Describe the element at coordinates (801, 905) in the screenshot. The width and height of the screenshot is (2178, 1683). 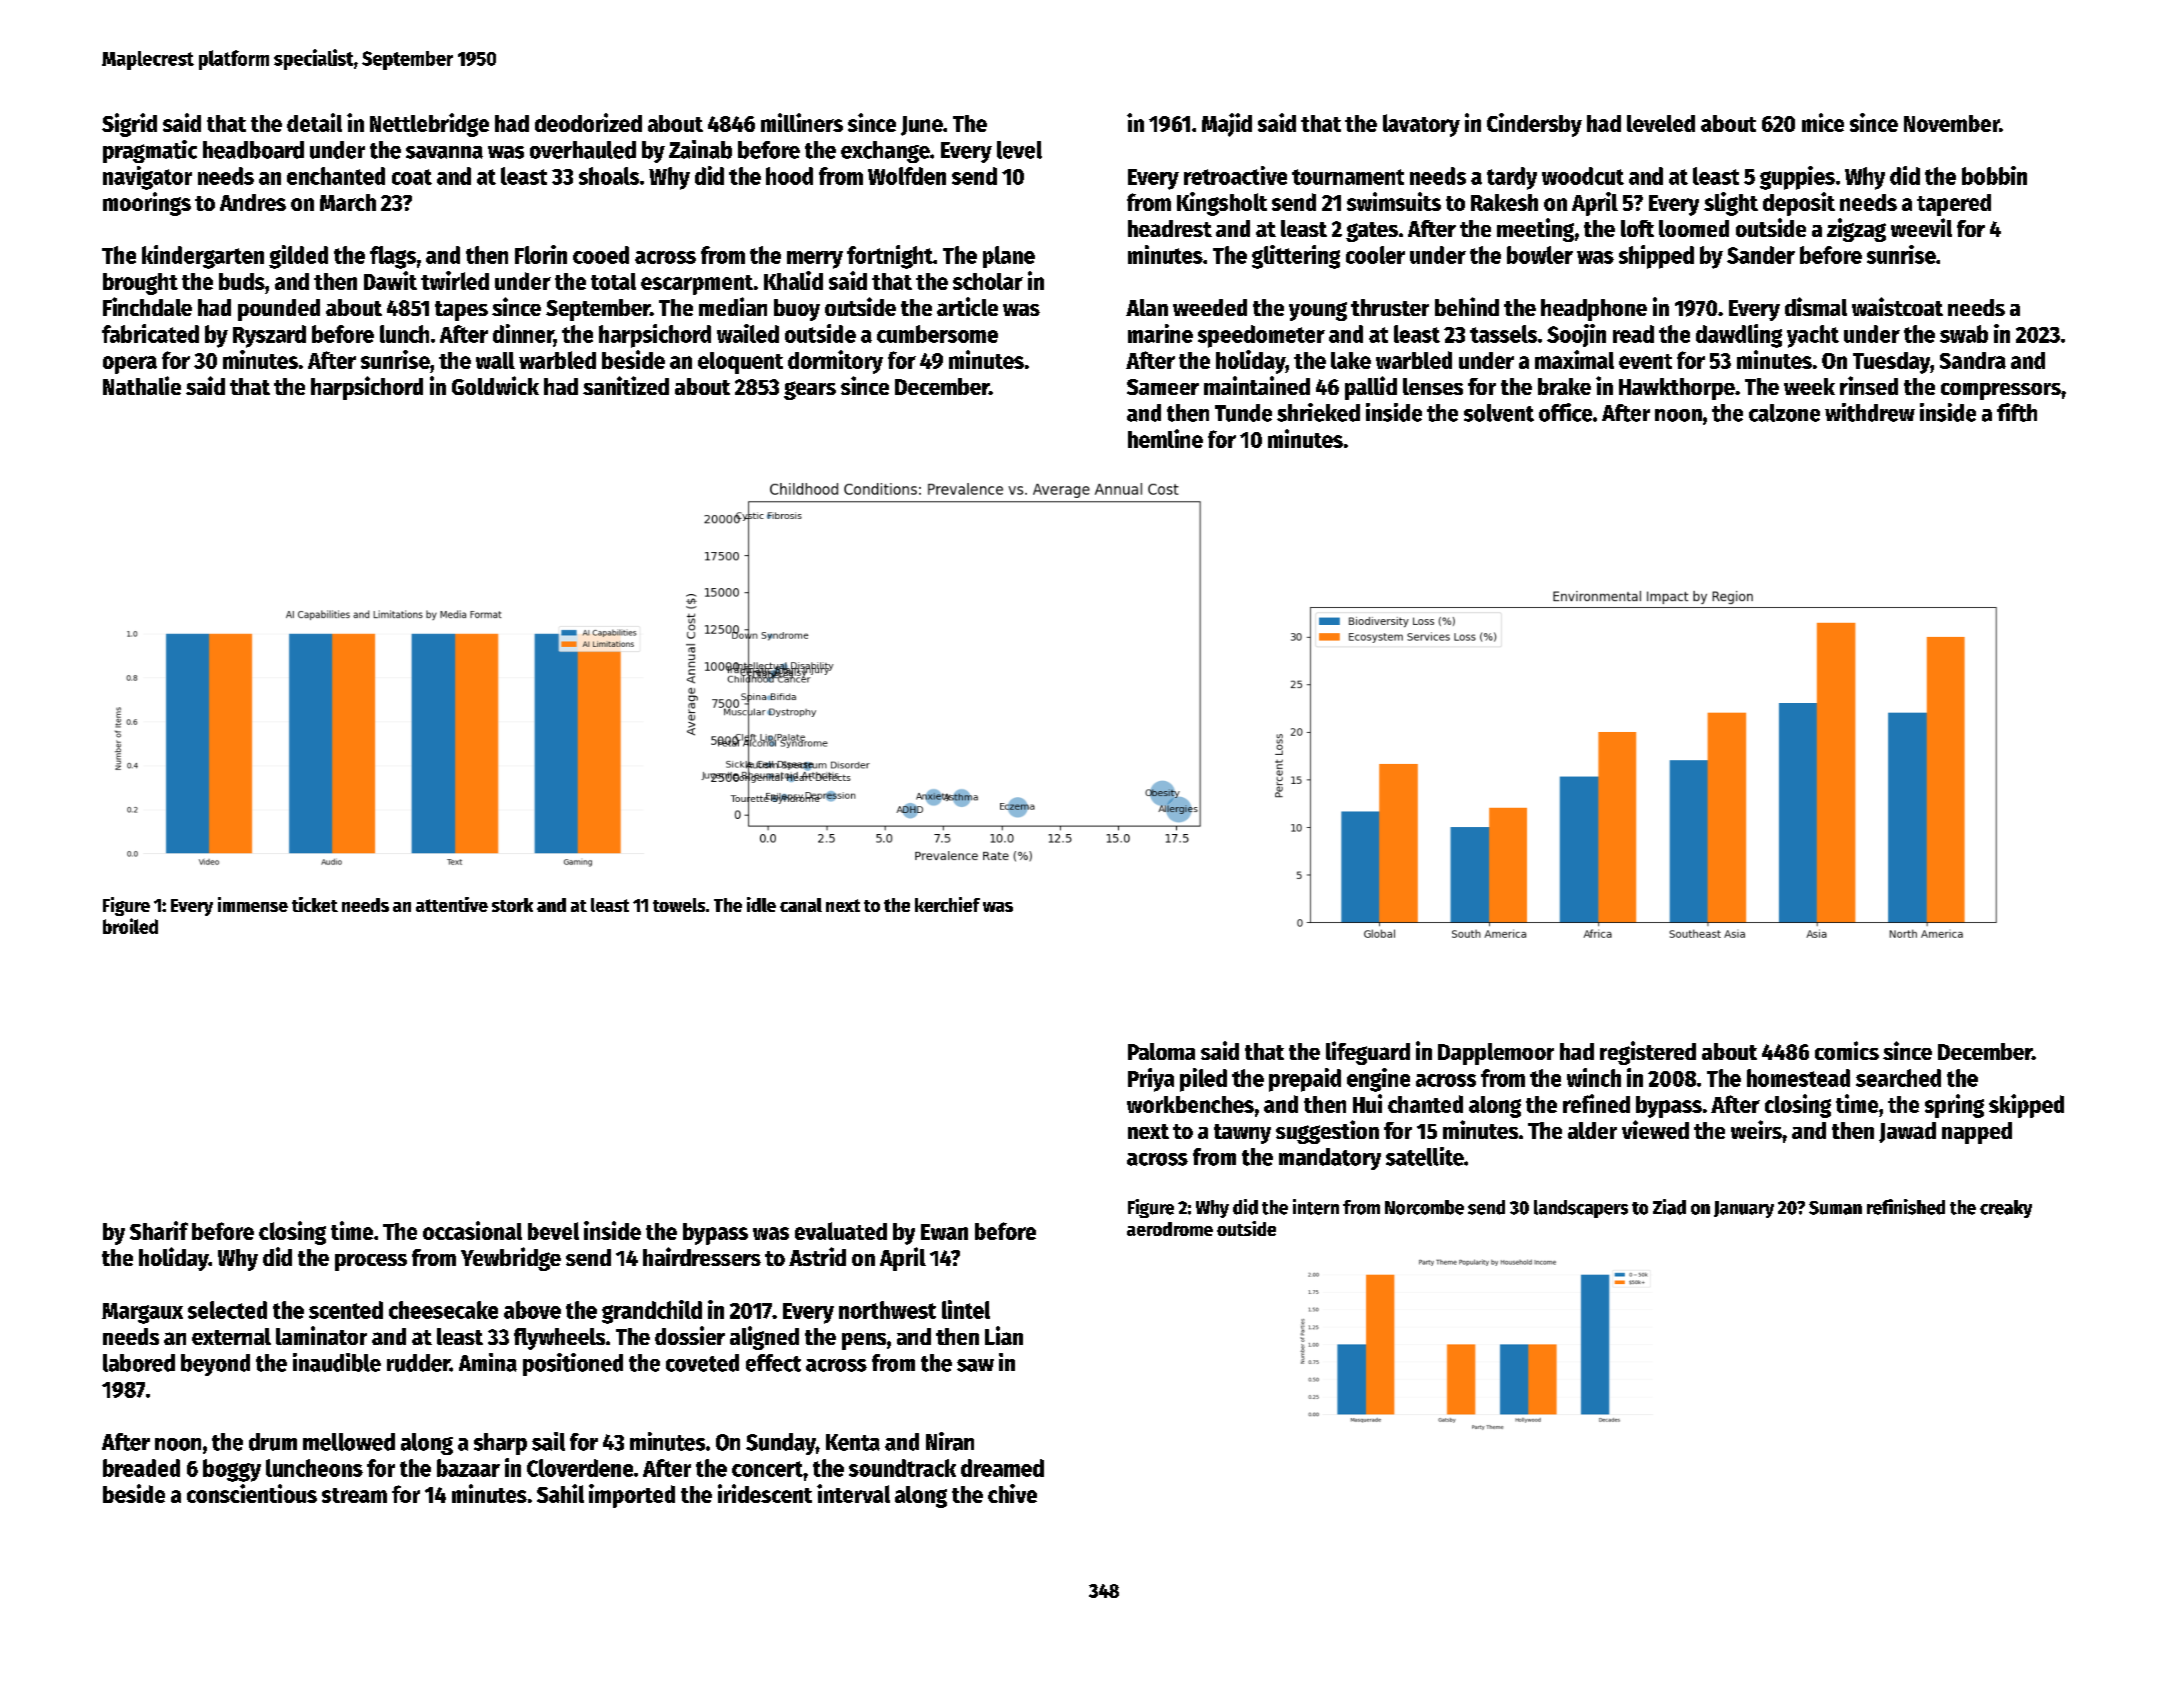
I see `canal` at that location.
